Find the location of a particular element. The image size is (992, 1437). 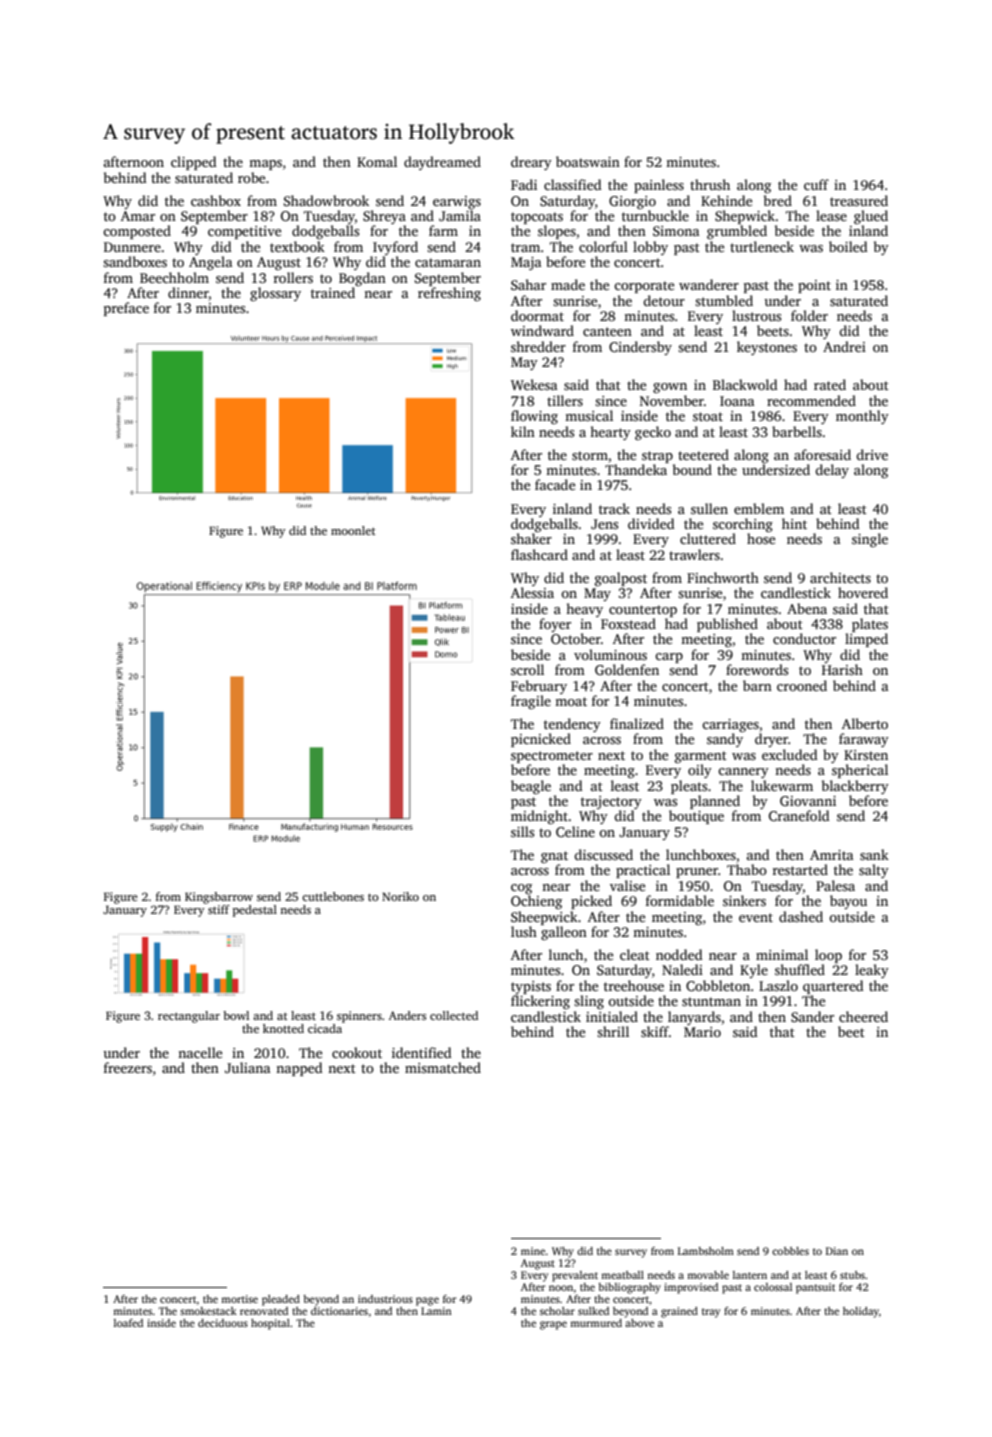

moonlet is located at coordinates (353, 530).
